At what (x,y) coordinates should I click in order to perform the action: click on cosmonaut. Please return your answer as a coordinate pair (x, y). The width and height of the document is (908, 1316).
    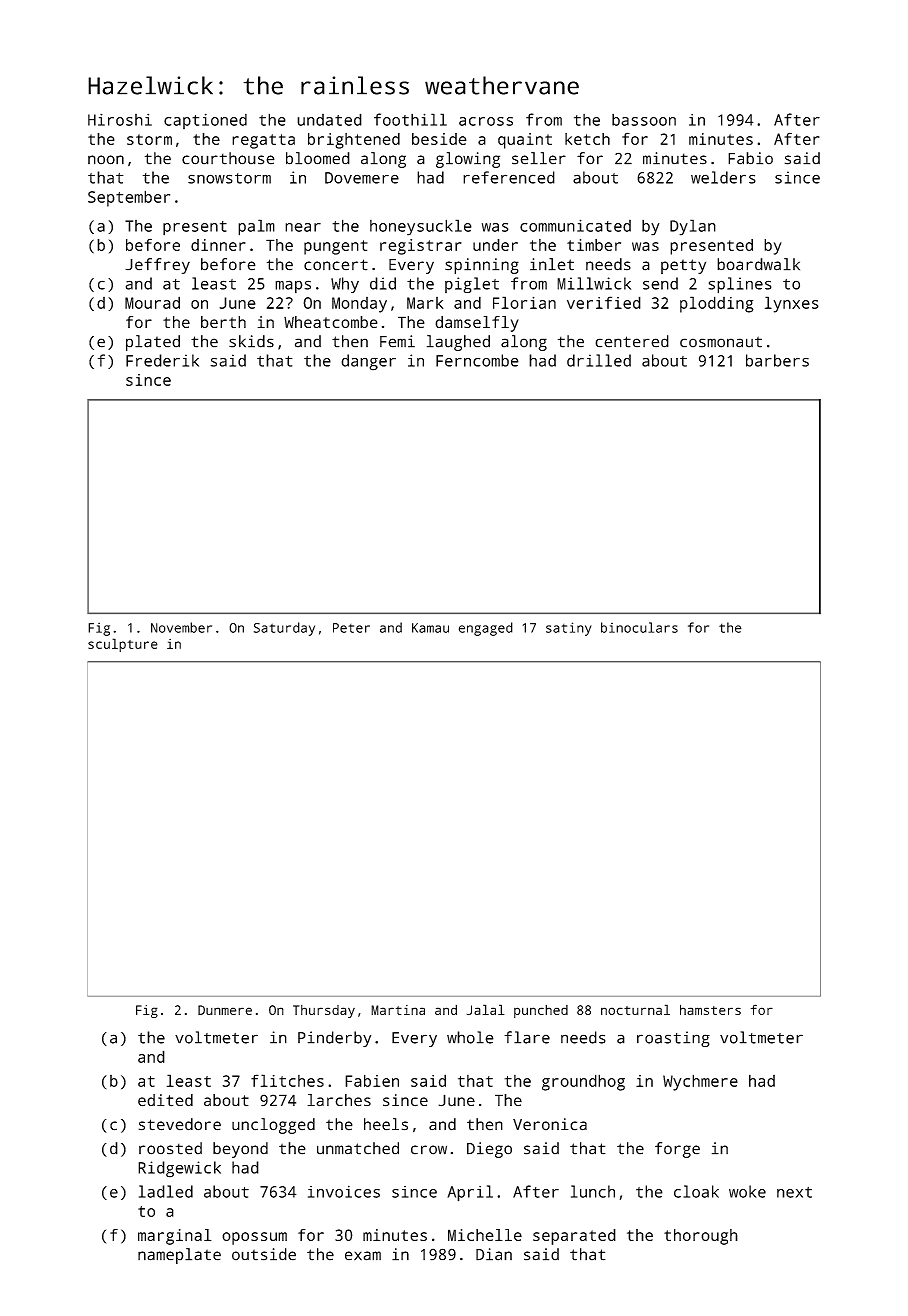
    Looking at the image, I should click on (721, 342).
